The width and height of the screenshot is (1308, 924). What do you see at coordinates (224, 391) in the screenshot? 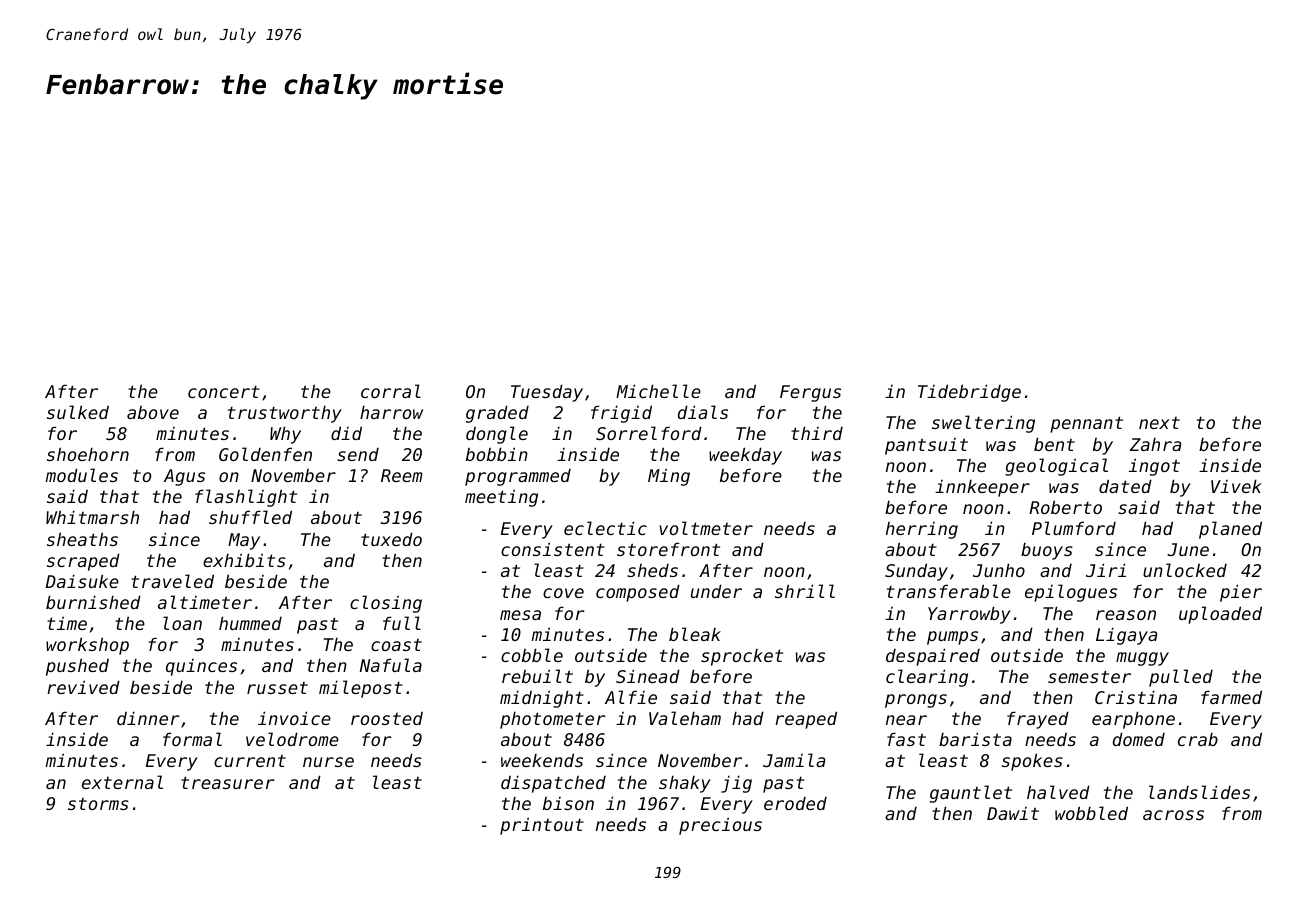
I see `concert` at bounding box center [224, 391].
